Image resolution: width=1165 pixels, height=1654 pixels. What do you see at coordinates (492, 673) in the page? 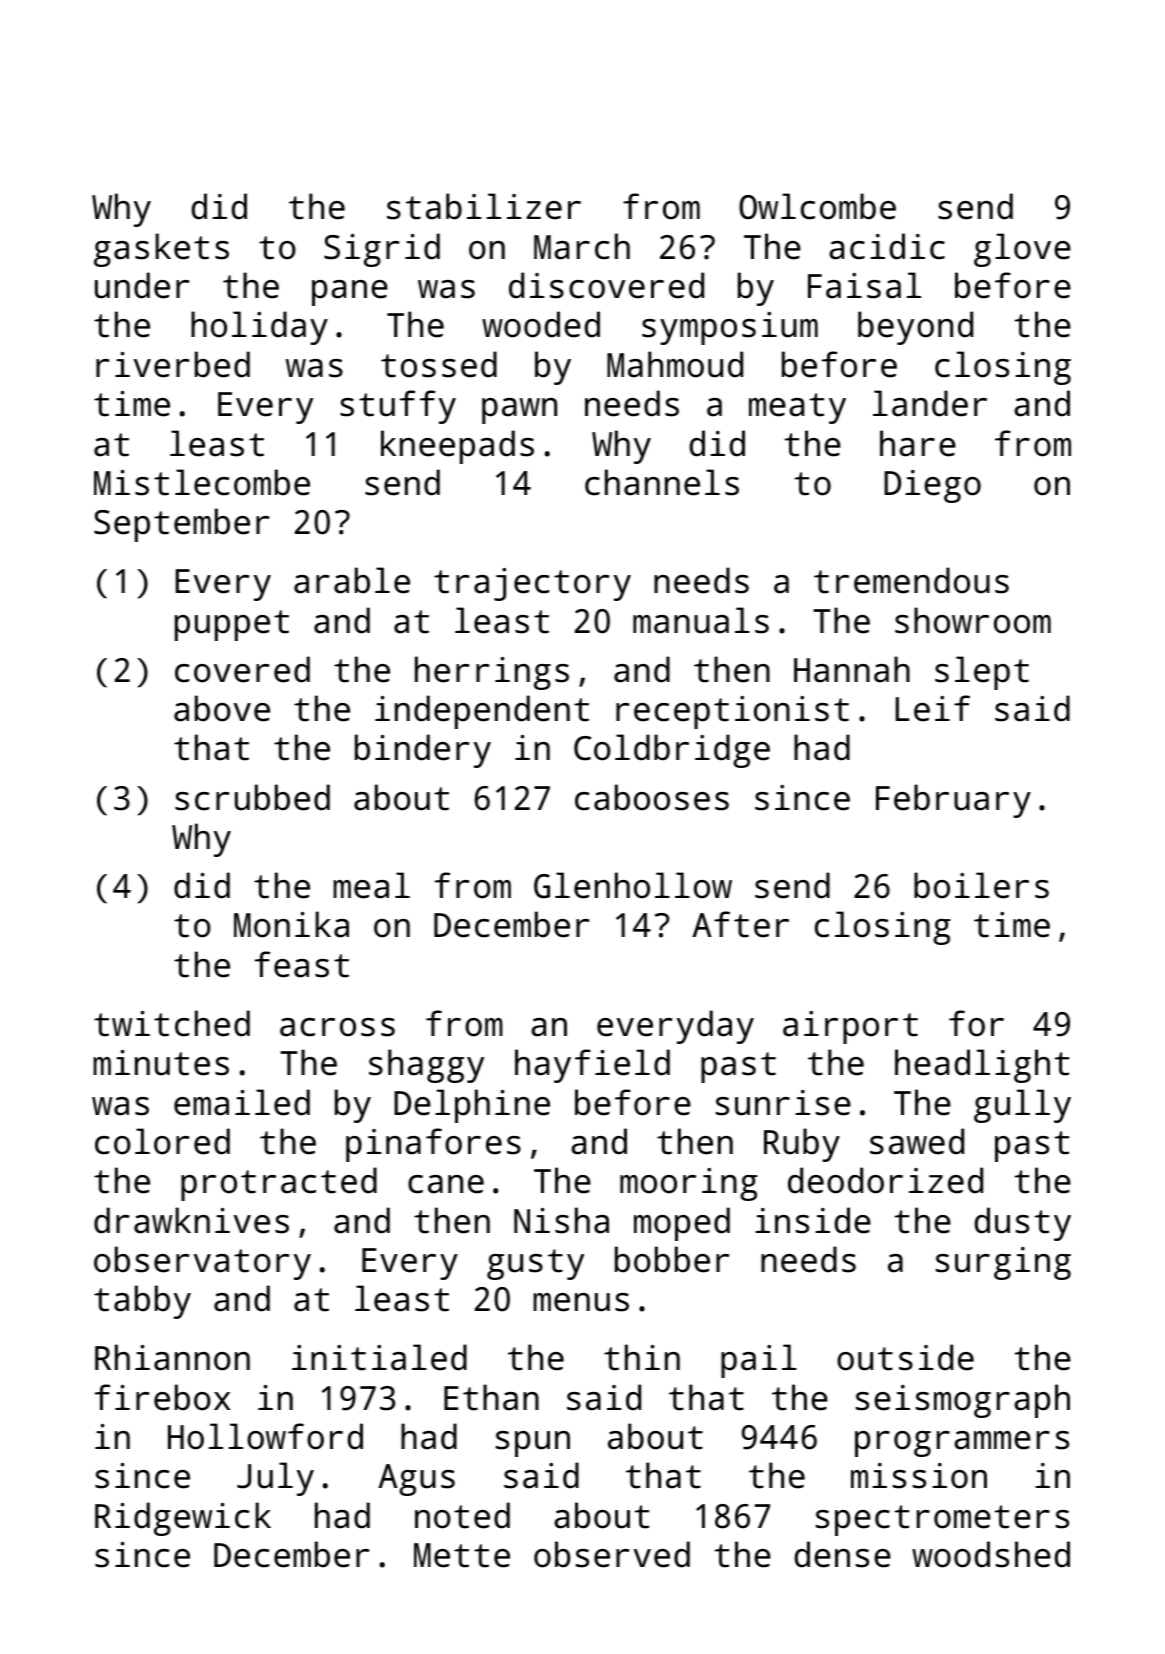
I see `herrings` at bounding box center [492, 673].
